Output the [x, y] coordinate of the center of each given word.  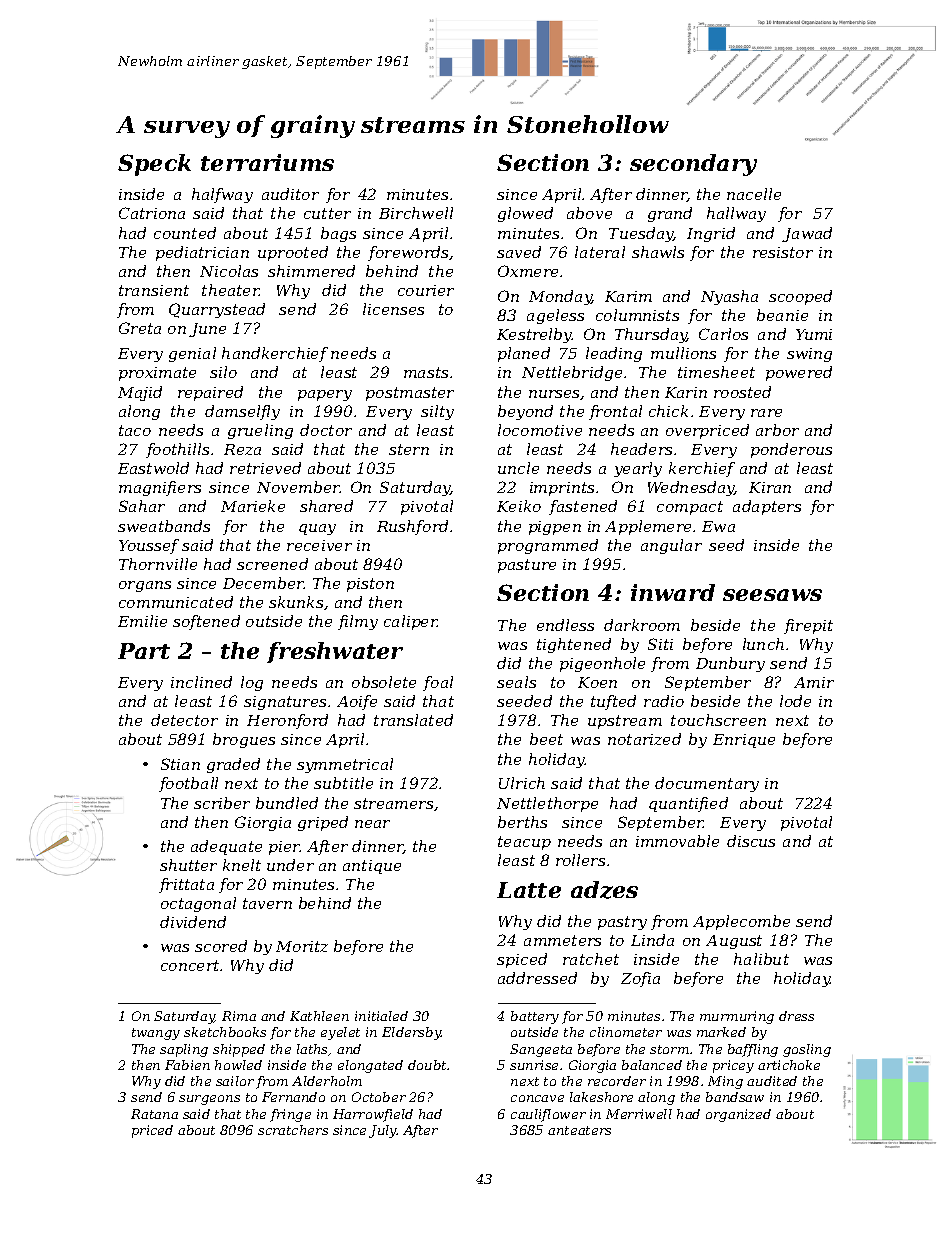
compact [690, 508]
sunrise [534, 1065]
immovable [677, 841]
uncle [518, 468]
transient [154, 290]
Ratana [154, 1114]
